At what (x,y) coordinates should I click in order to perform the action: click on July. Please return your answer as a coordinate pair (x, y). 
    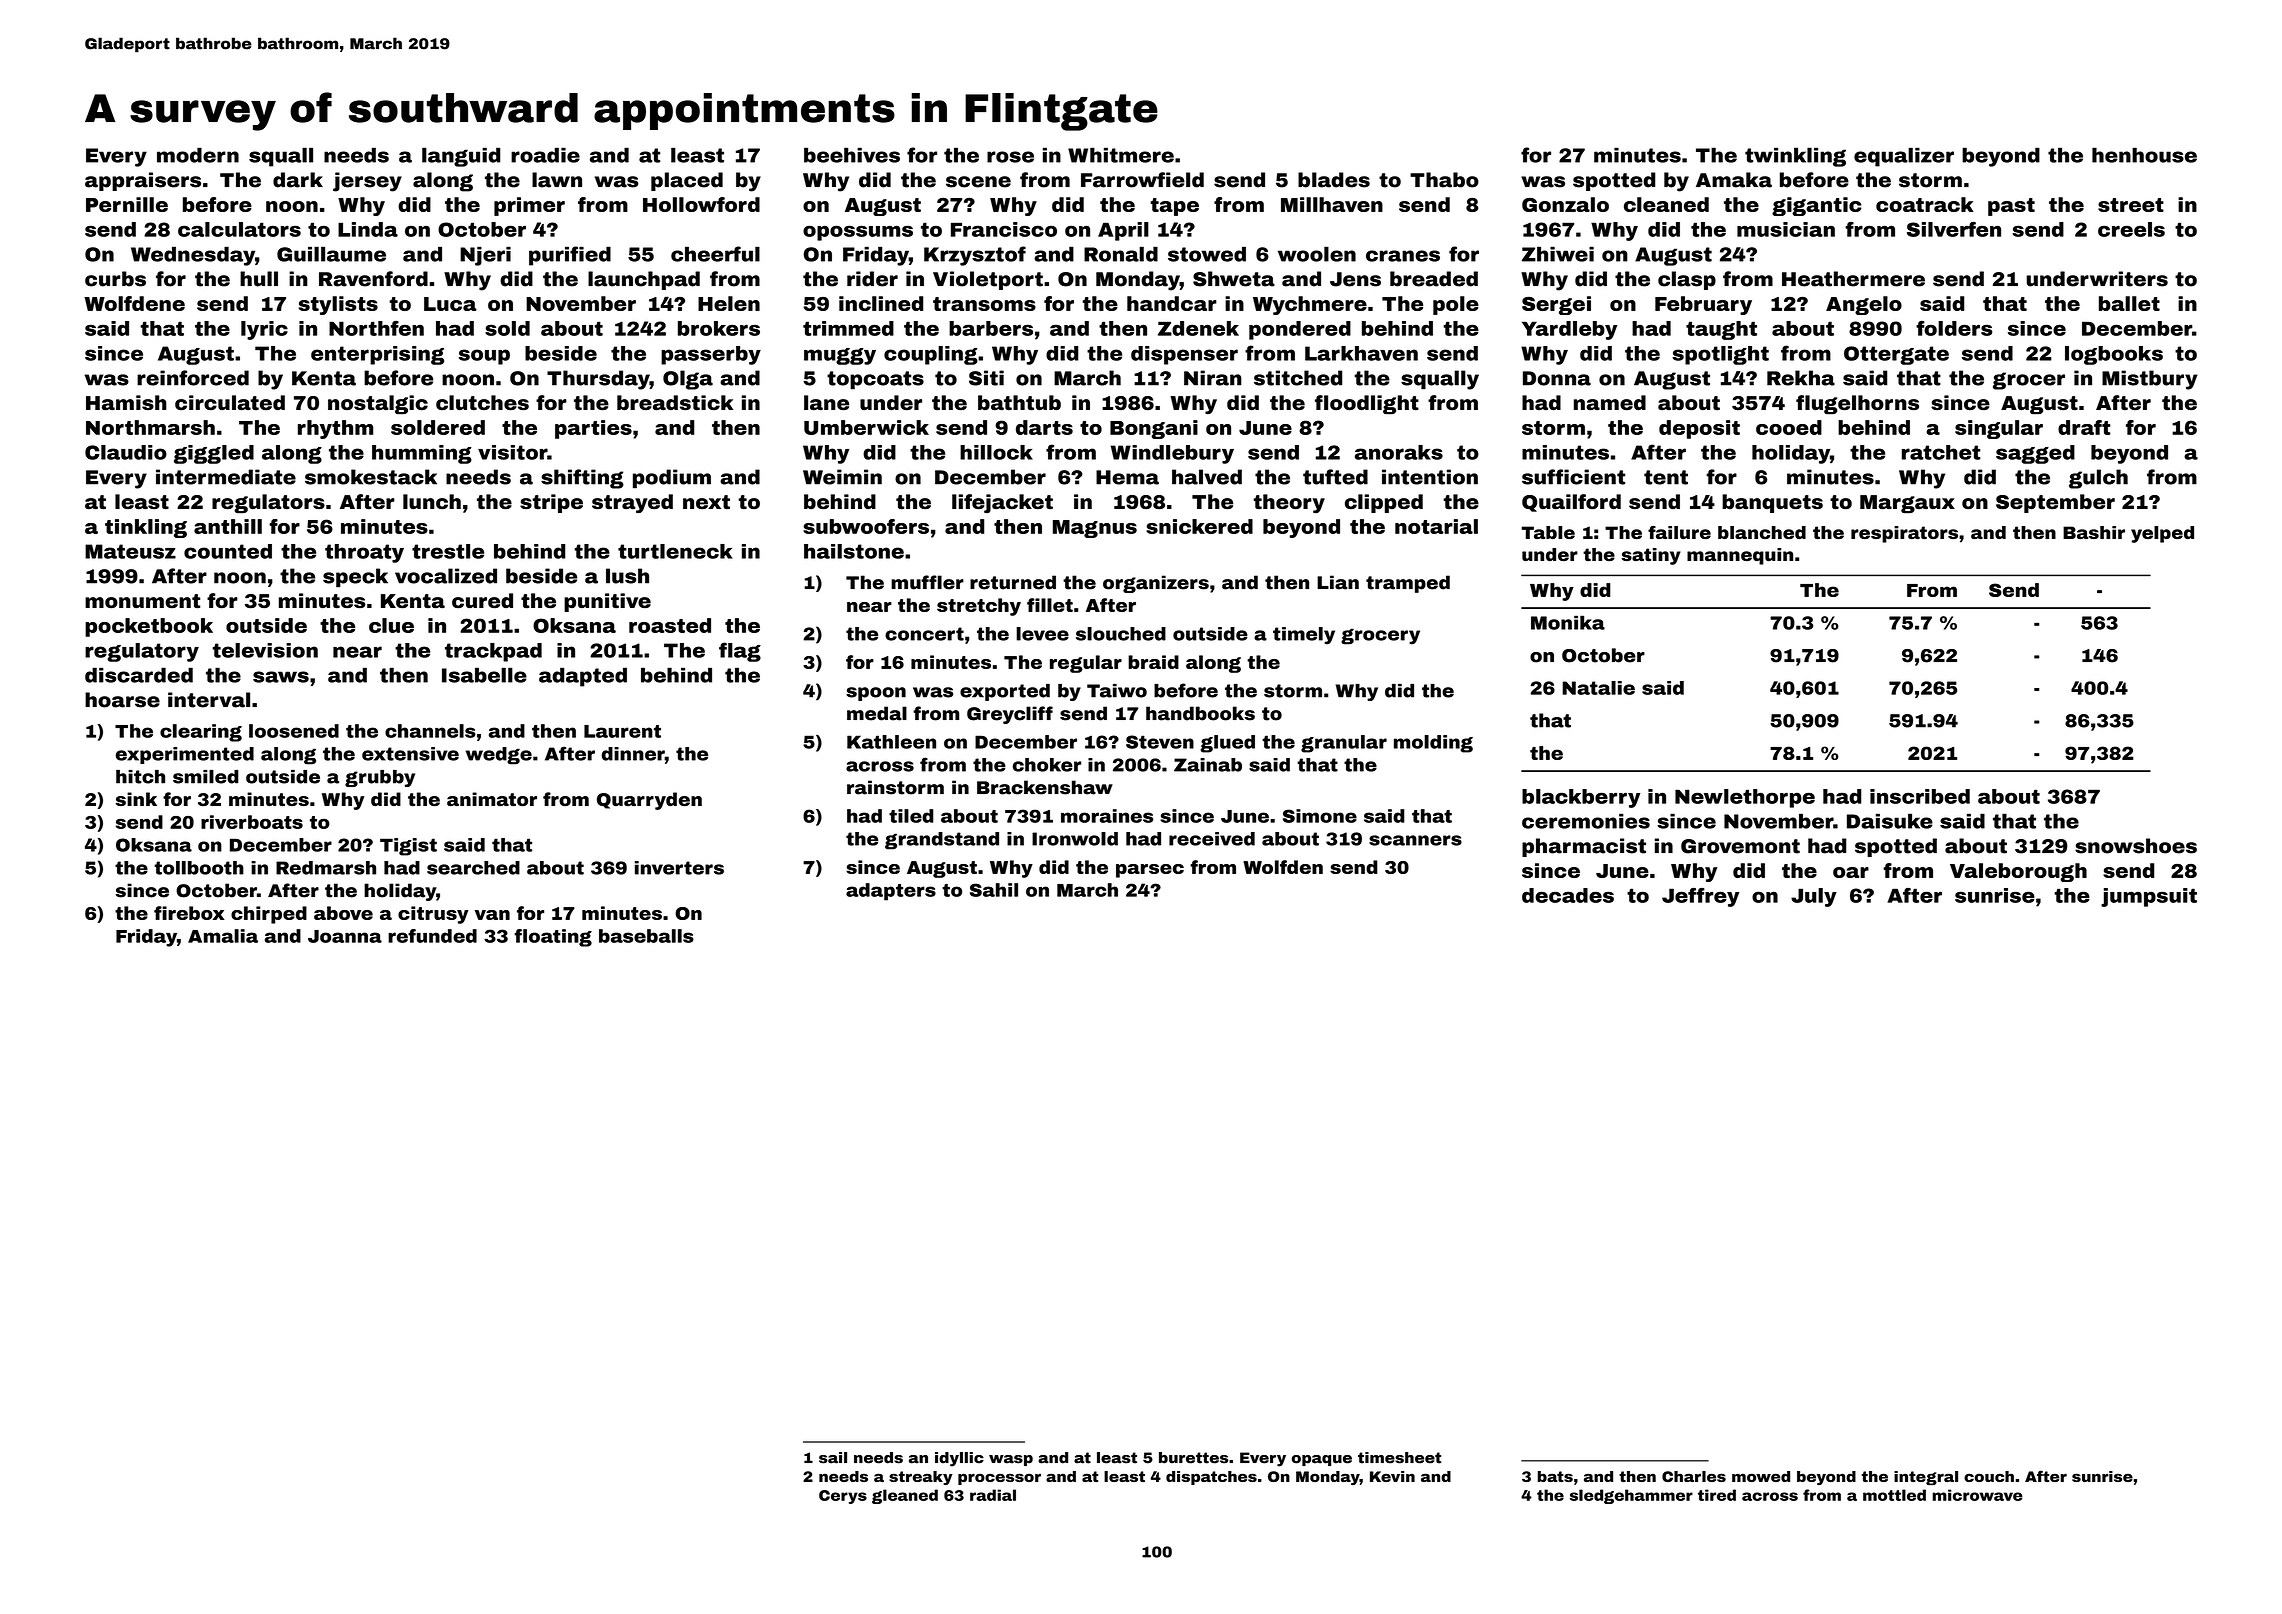
    Looking at the image, I should click on (1814, 897).
